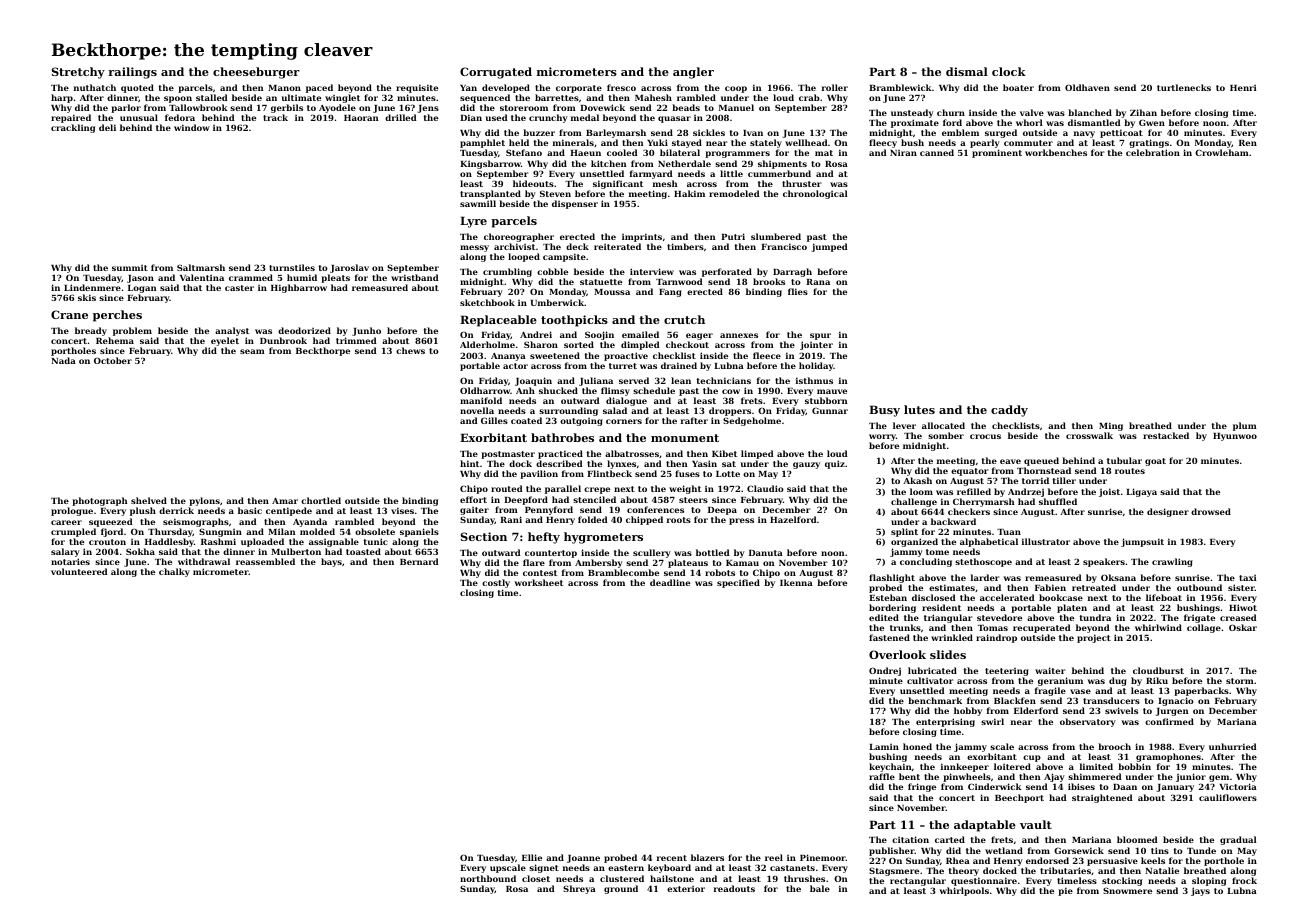  I want to click on project, so click(1094, 638).
